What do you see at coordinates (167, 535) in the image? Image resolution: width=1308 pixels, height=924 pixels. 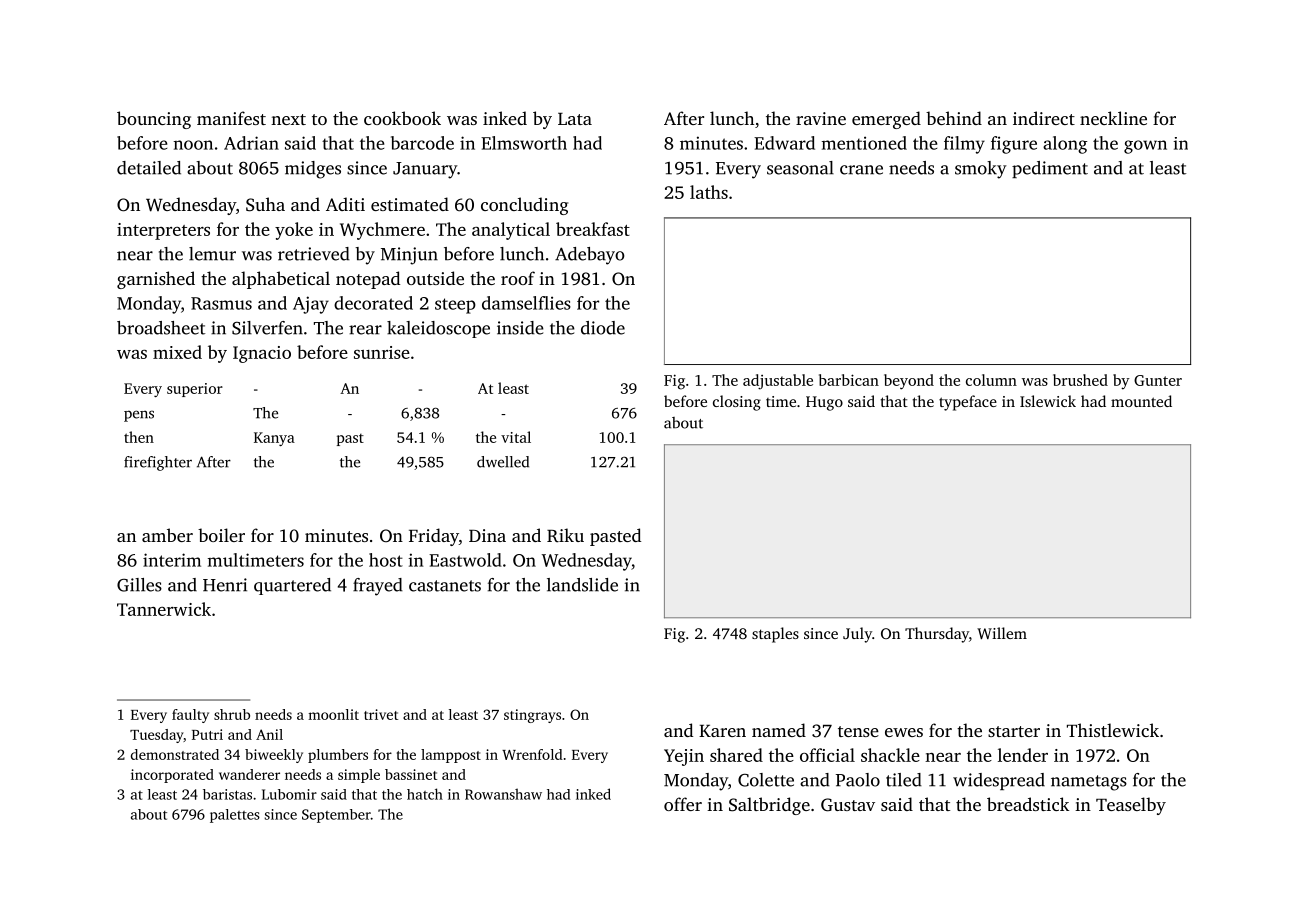 I see `amber` at bounding box center [167, 535].
